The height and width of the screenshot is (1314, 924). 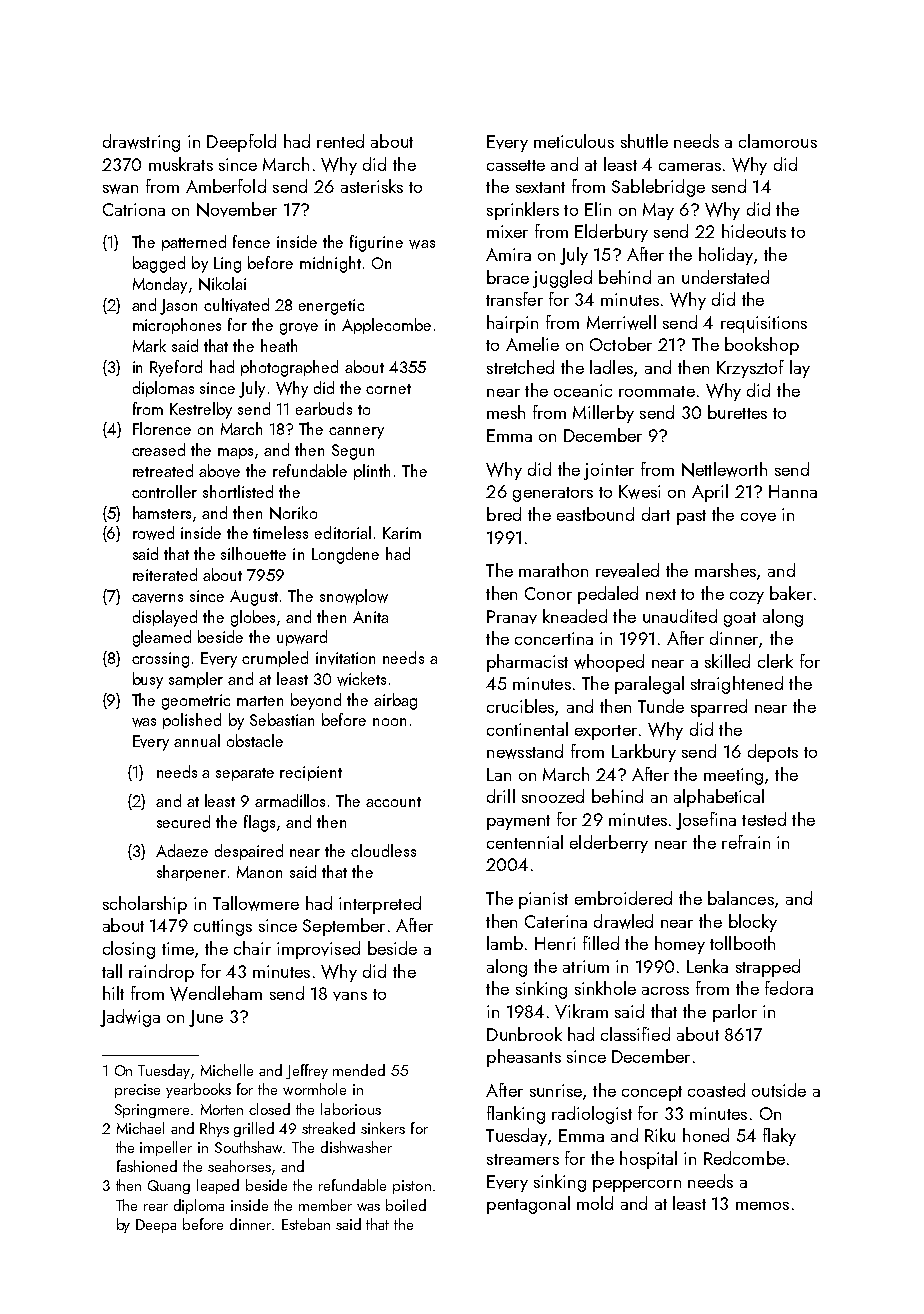 What do you see at coordinates (412, 1187) in the screenshot?
I see `piston` at bounding box center [412, 1187].
